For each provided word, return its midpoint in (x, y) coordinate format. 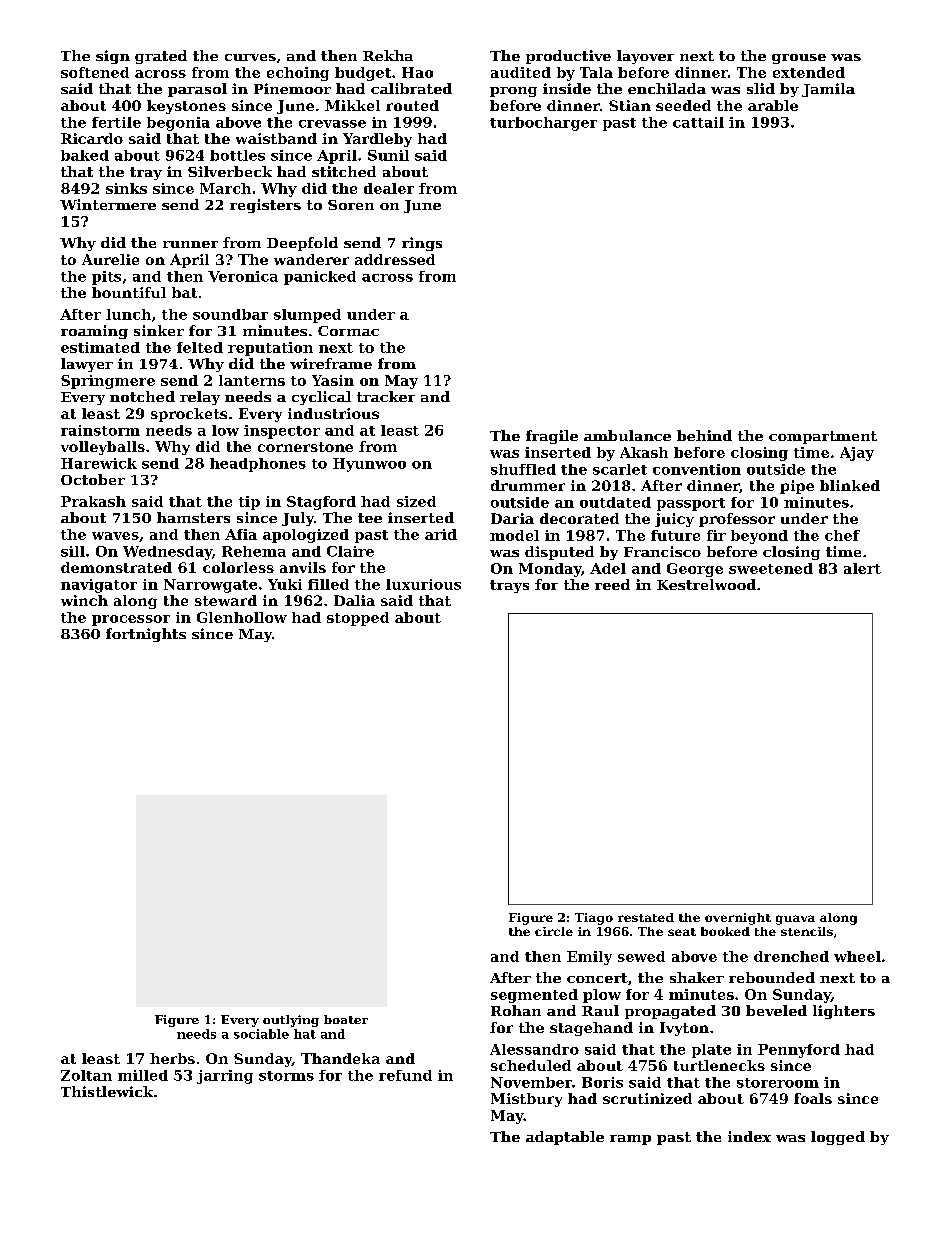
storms (286, 1076)
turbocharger (543, 124)
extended (809, 72)
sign (113, 57)
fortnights (146, 635)
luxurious (423, 584)
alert (862, 568)
